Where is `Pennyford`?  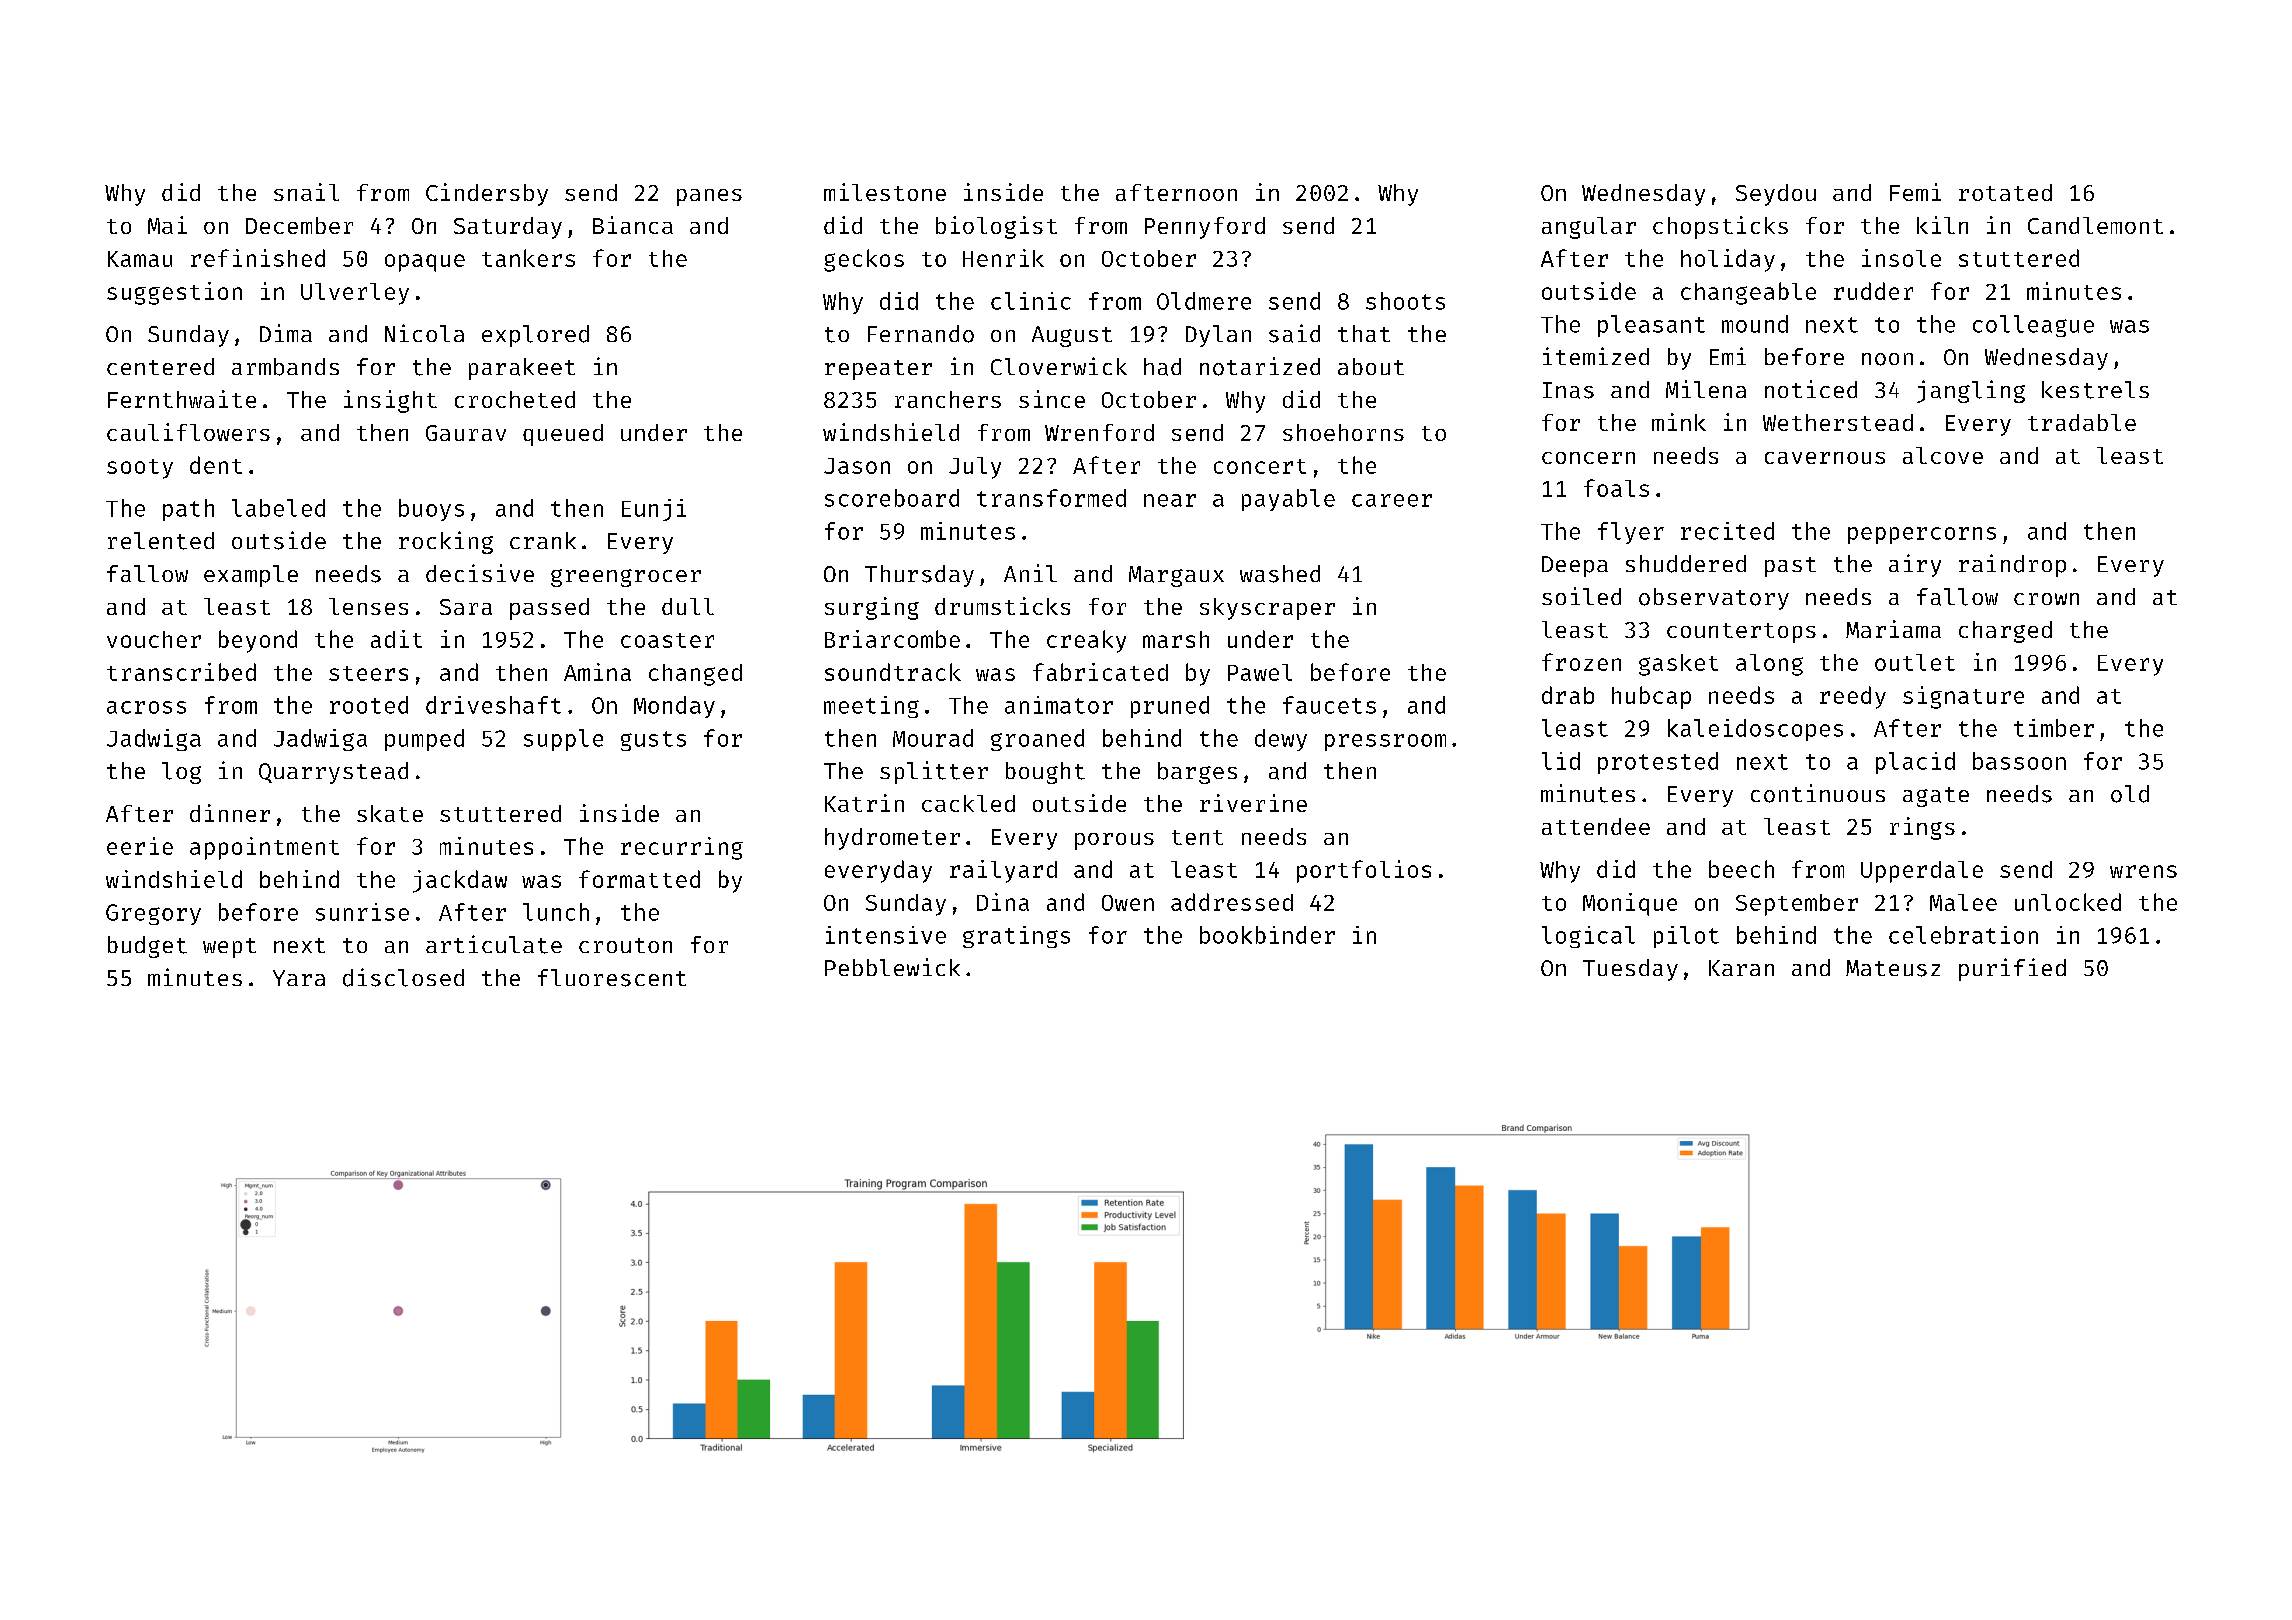
Pennyford is located at coordinates (1205, 228).
